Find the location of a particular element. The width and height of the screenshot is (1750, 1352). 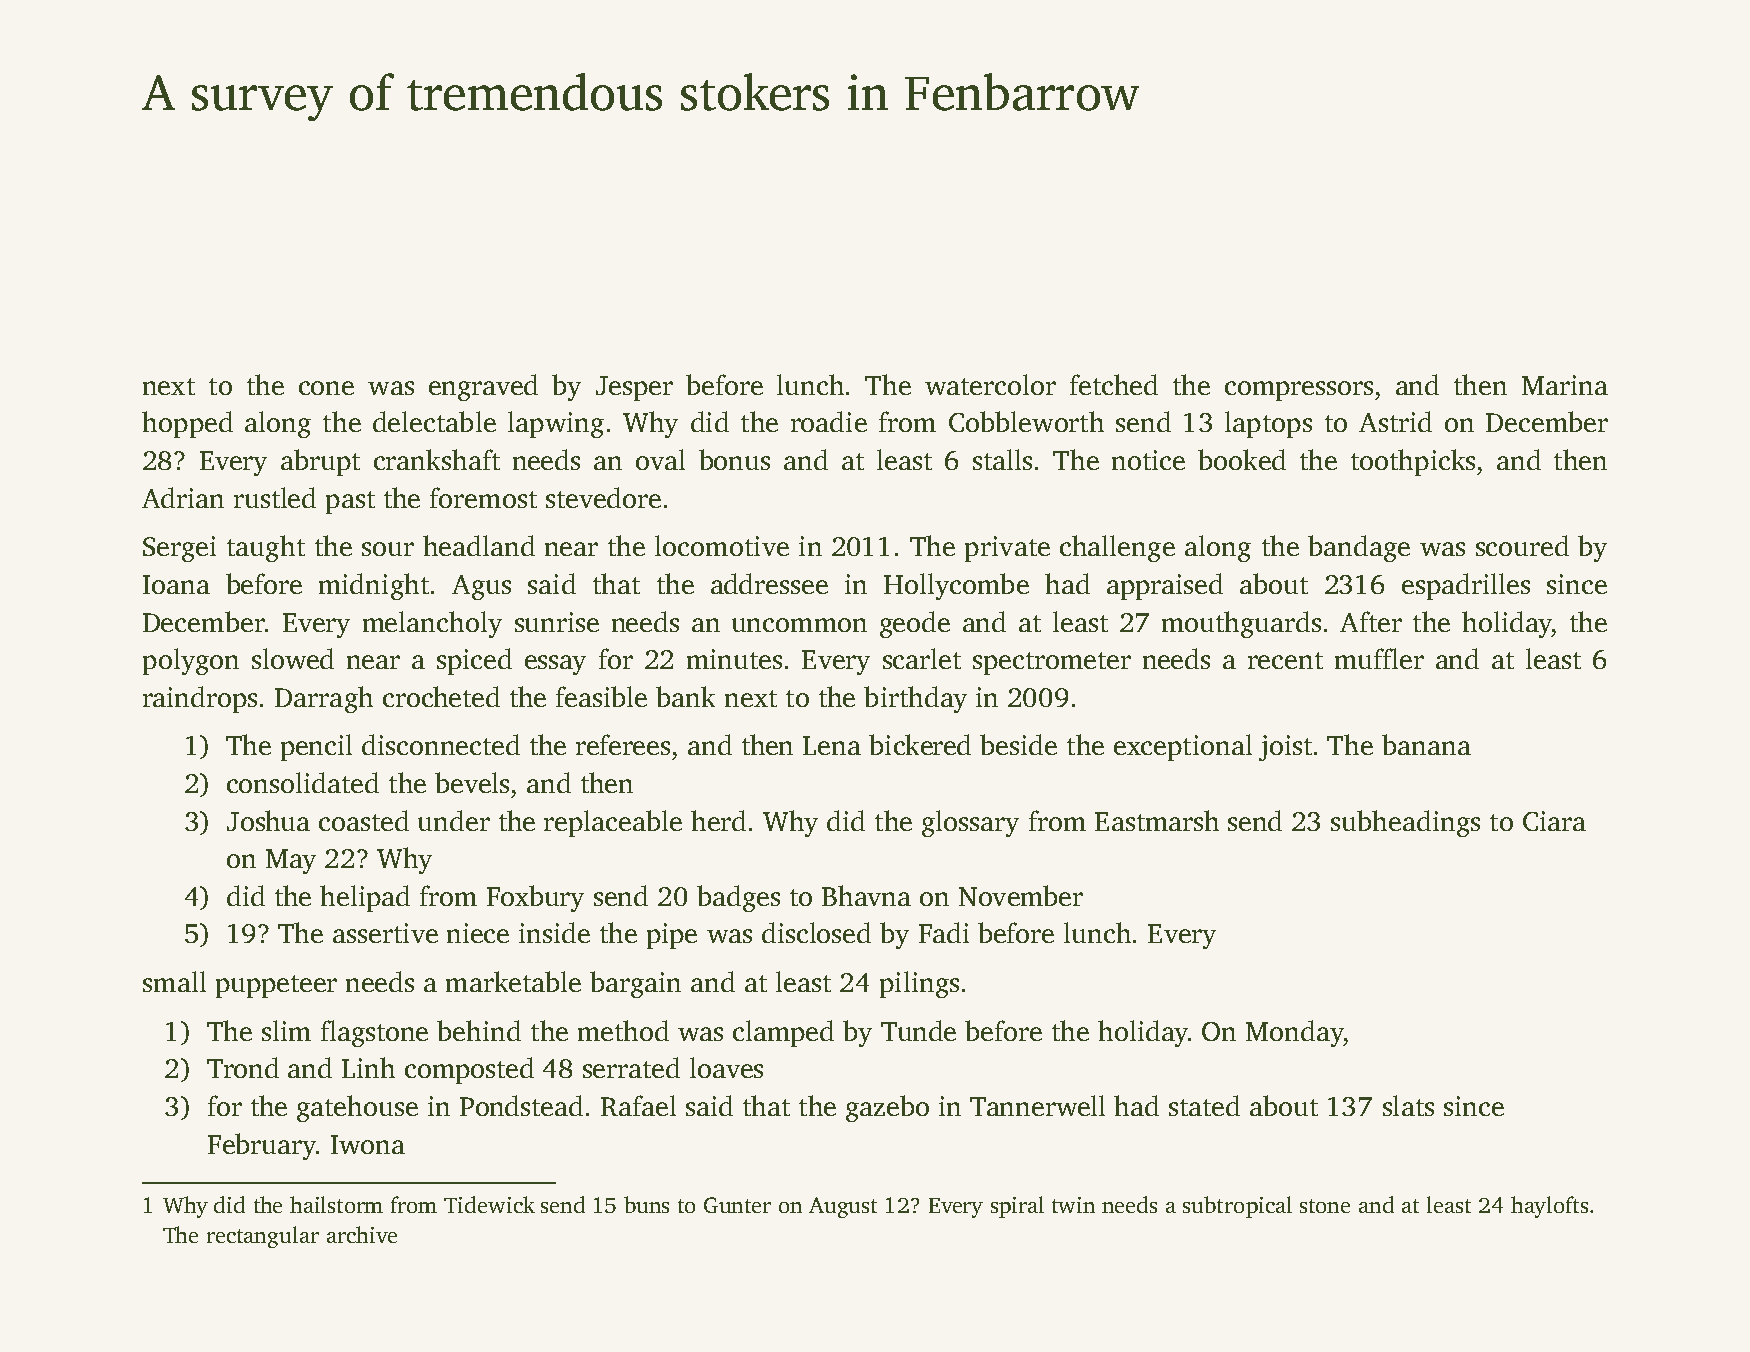

stated is located at coordinates (1204, 1105).
